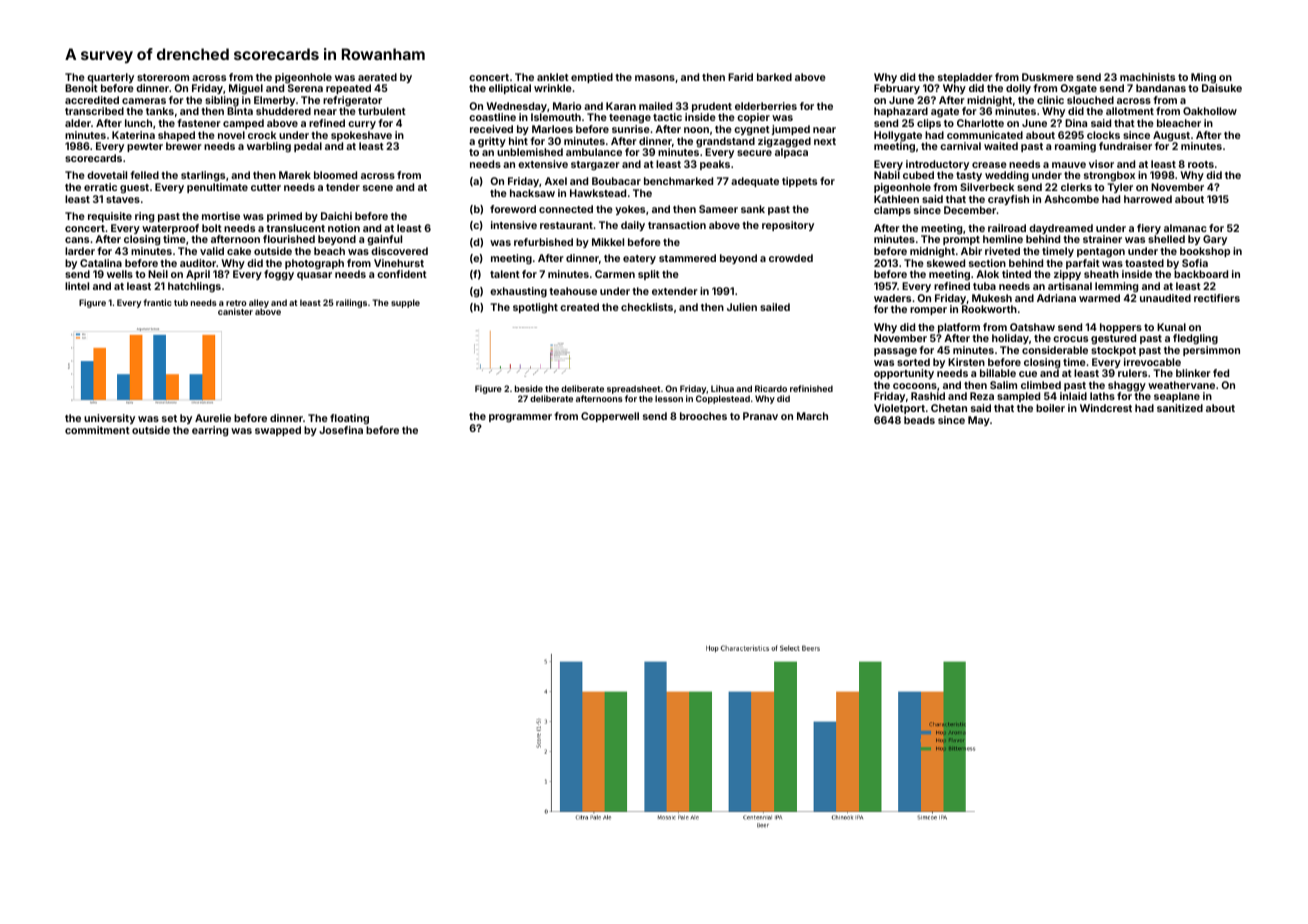 The height and width of the document is (924, 1308). Describe the element at coordinates (109, 419) in the document. I see `university` at that location.
